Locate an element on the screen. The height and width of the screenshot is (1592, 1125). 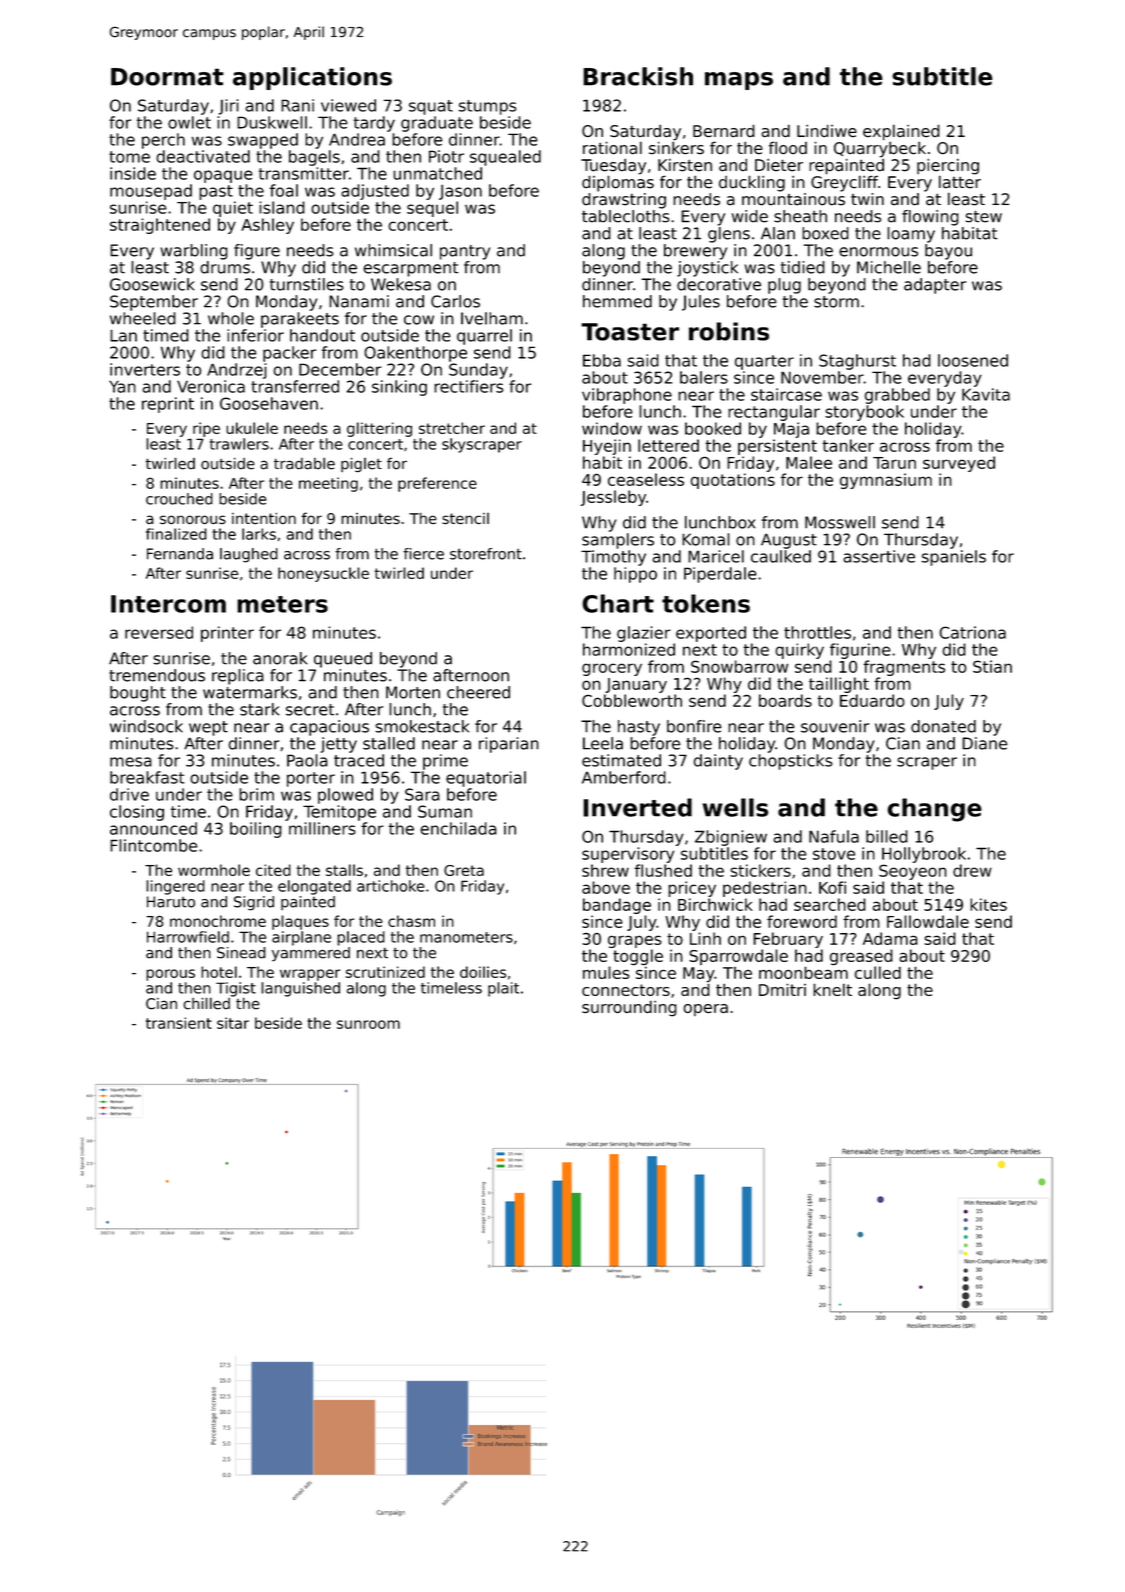
transient is located at coordinates (179, 1023).
